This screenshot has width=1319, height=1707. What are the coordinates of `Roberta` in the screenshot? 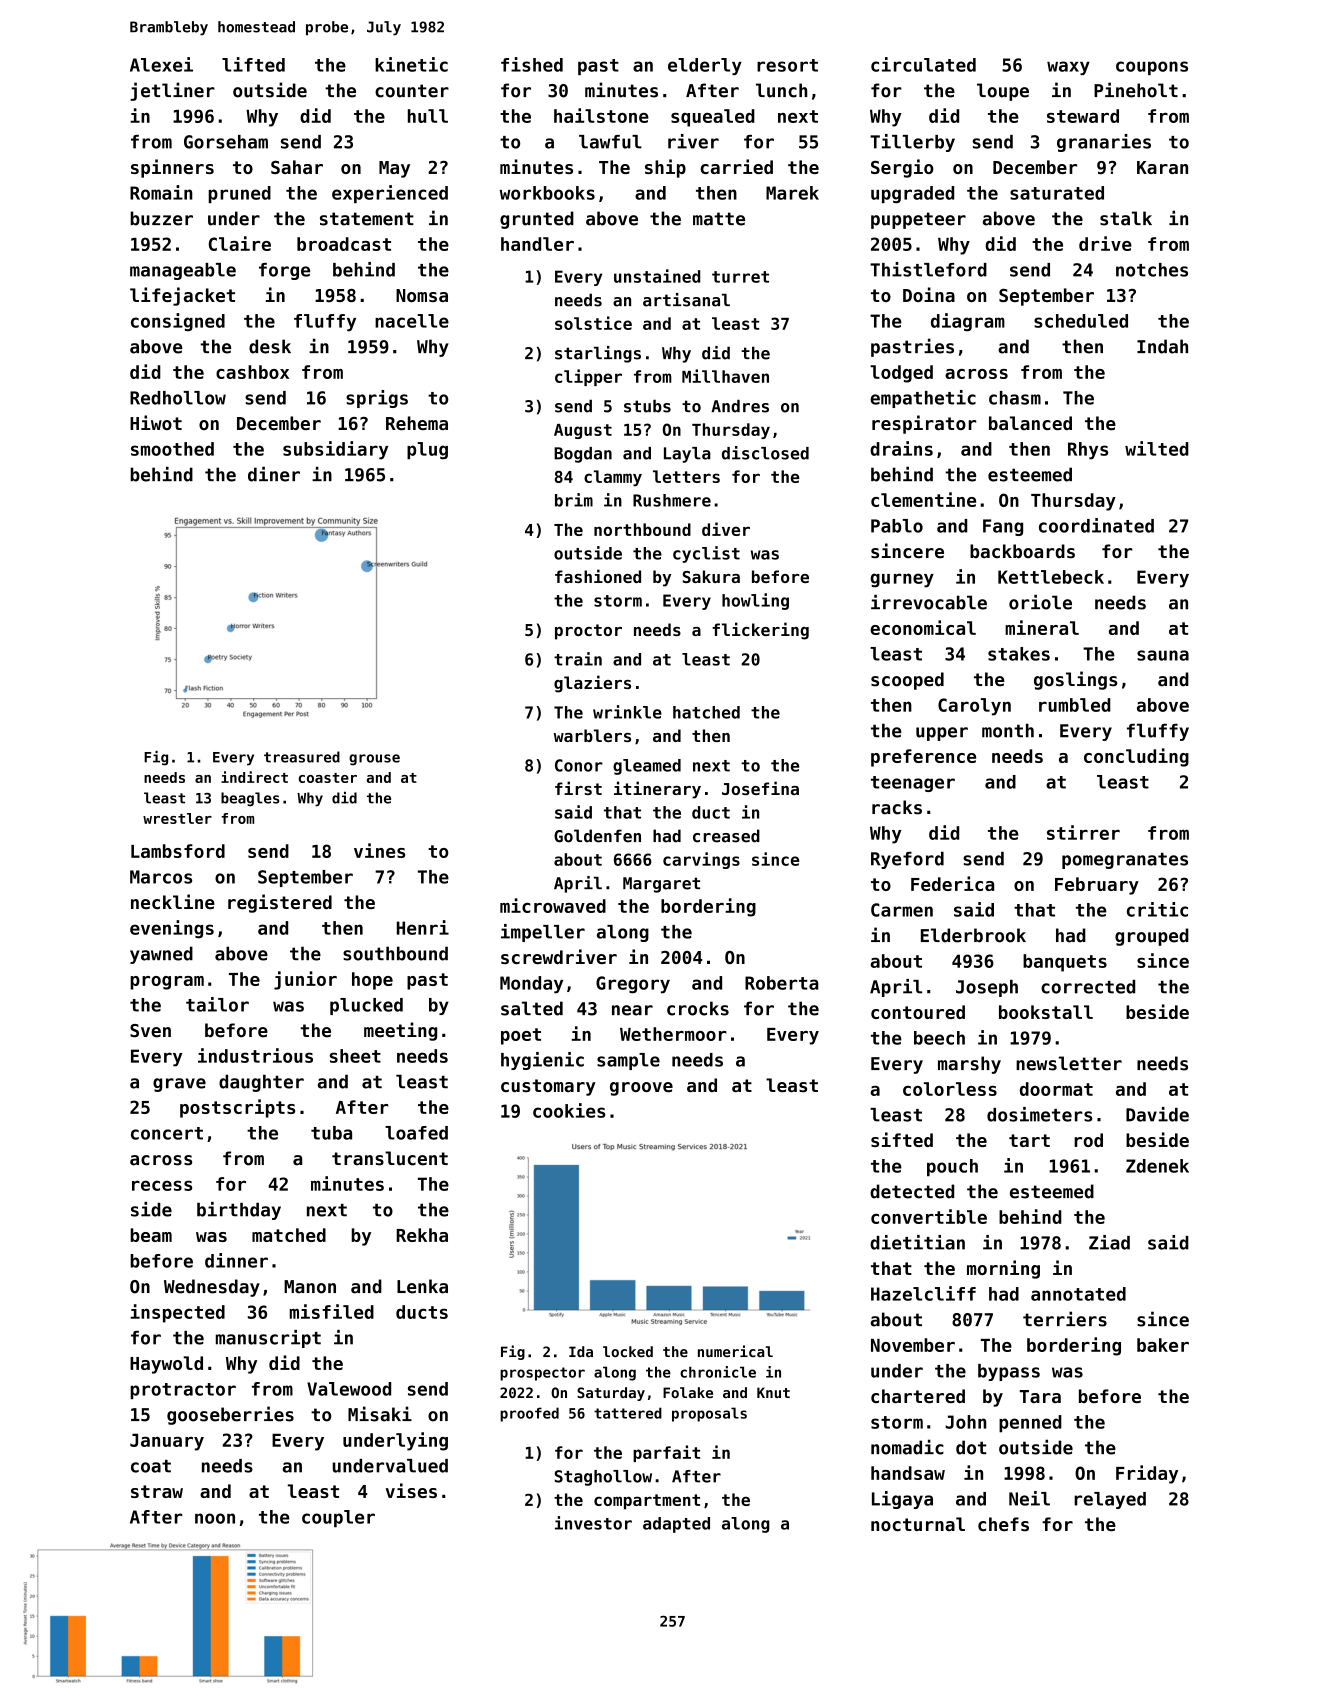 It's located at (782, 983).
